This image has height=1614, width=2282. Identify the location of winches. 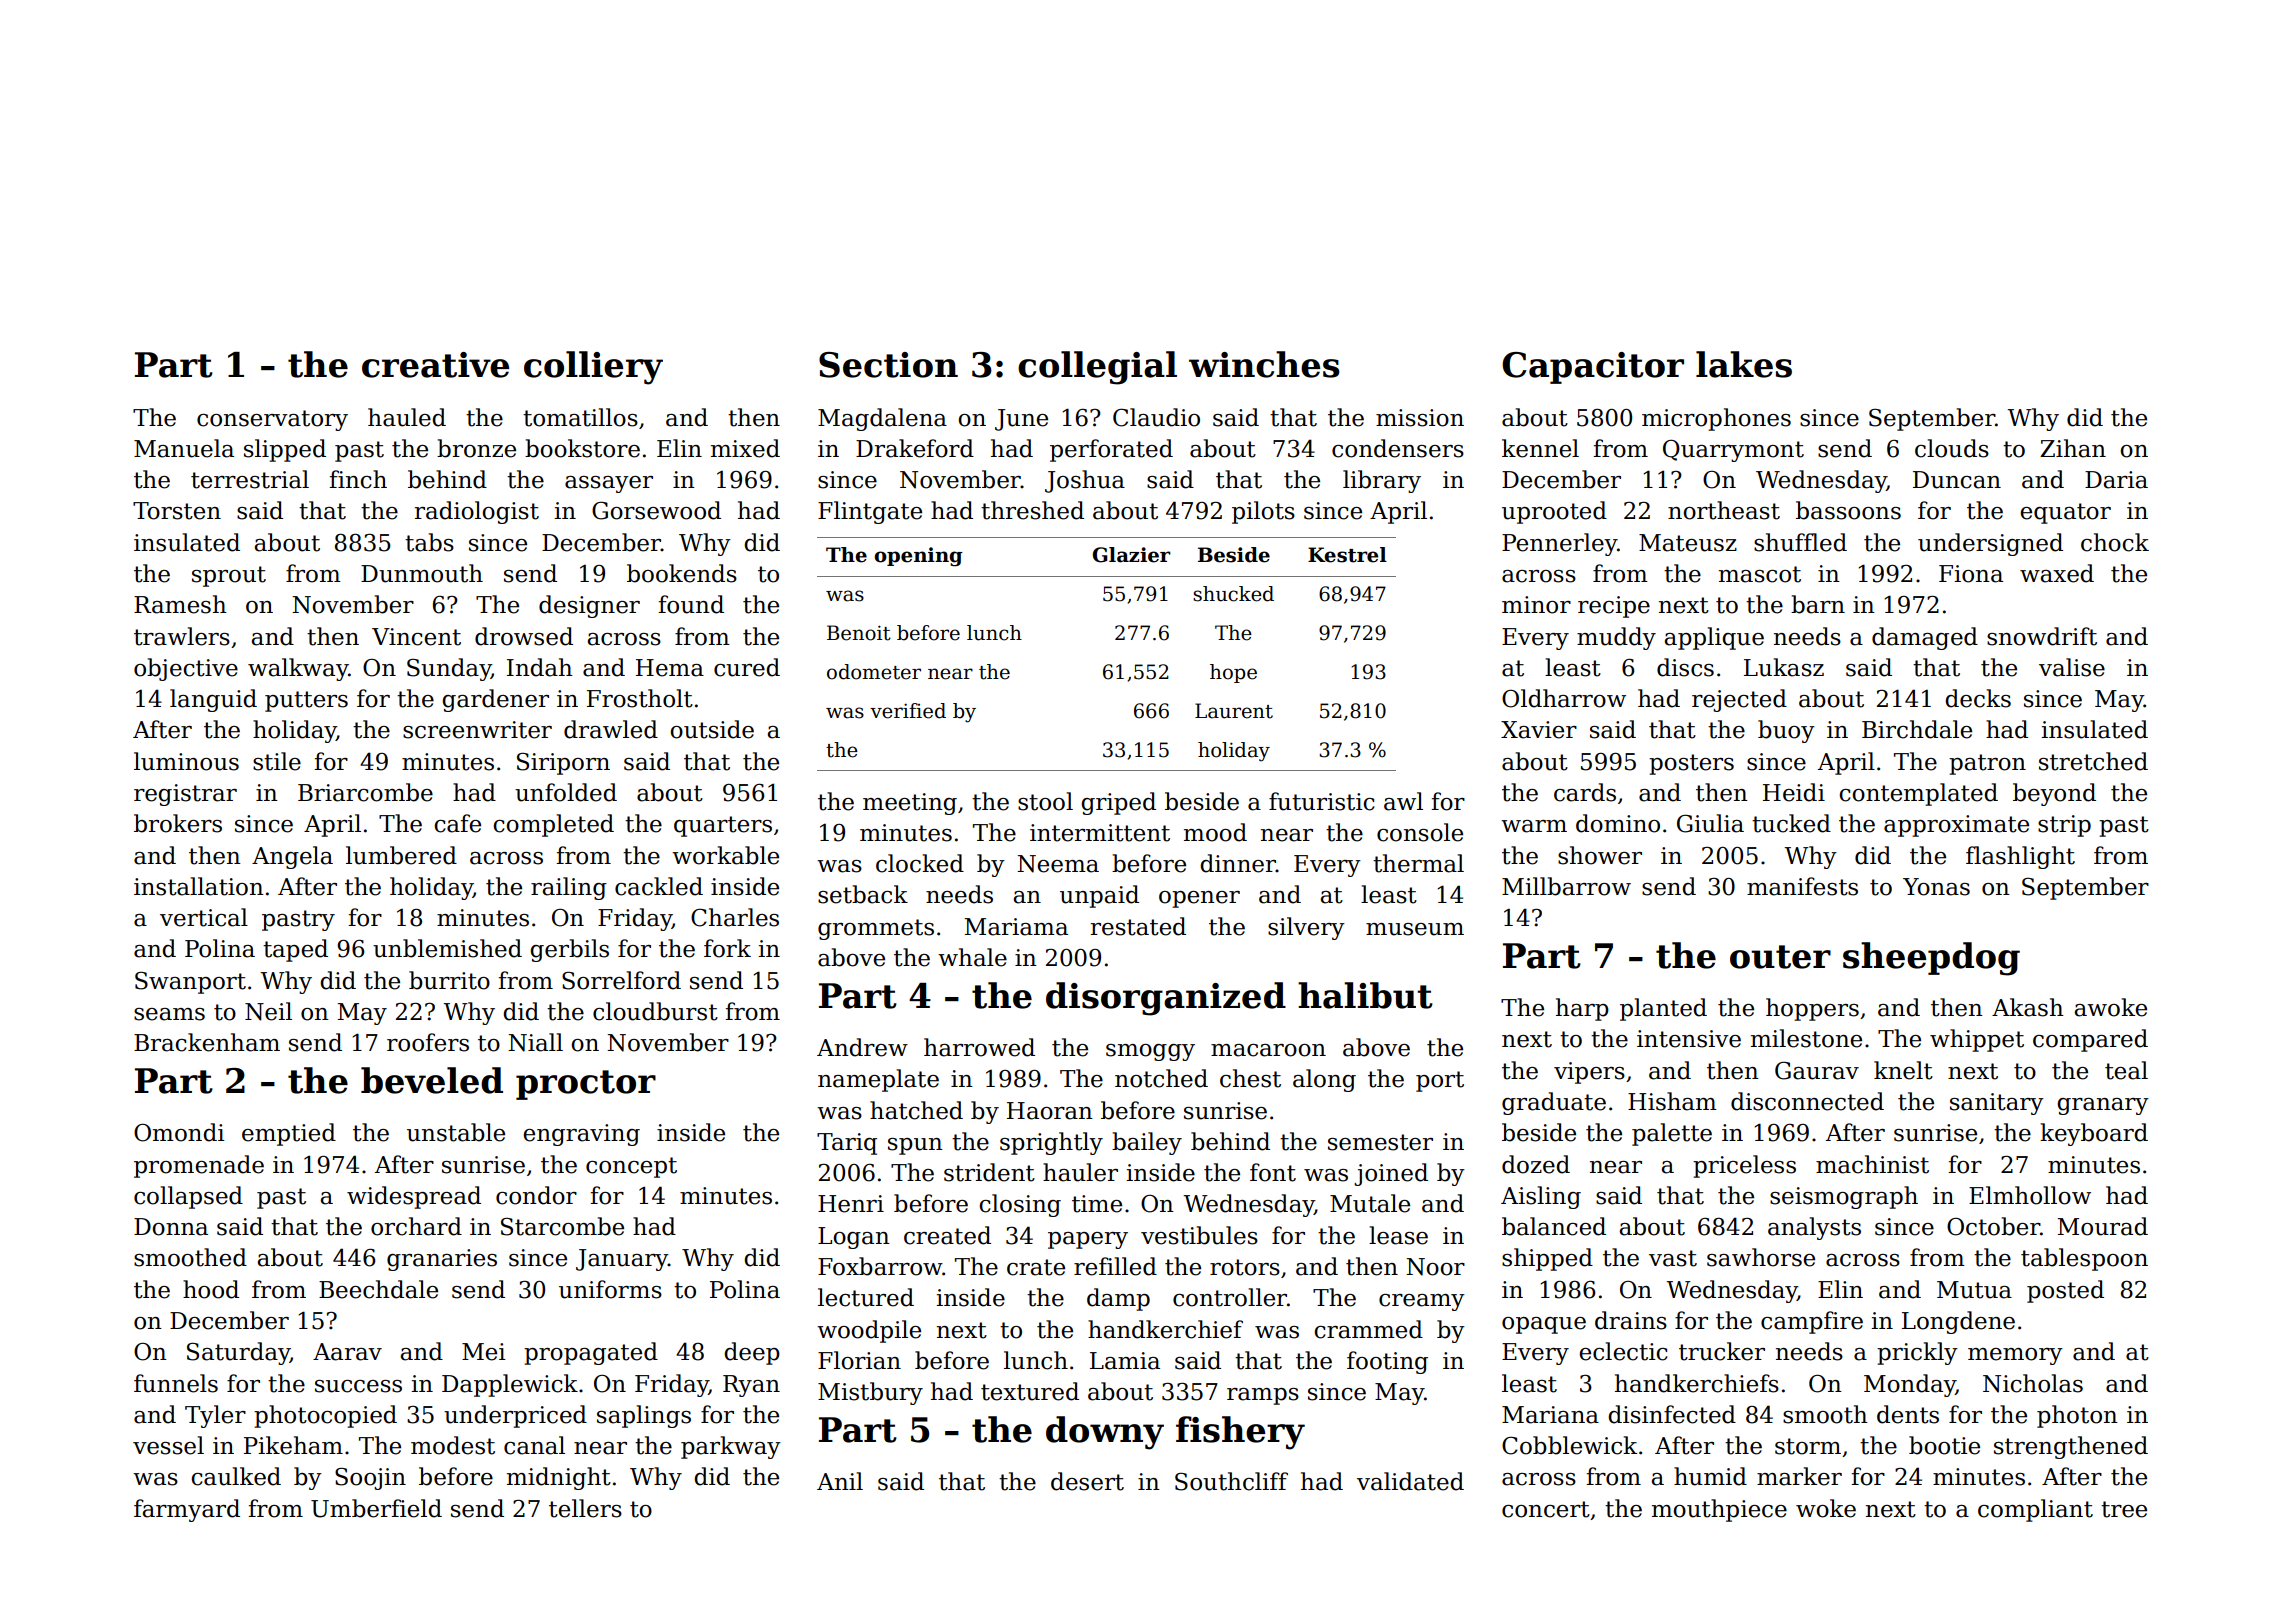
(1264, 364).
